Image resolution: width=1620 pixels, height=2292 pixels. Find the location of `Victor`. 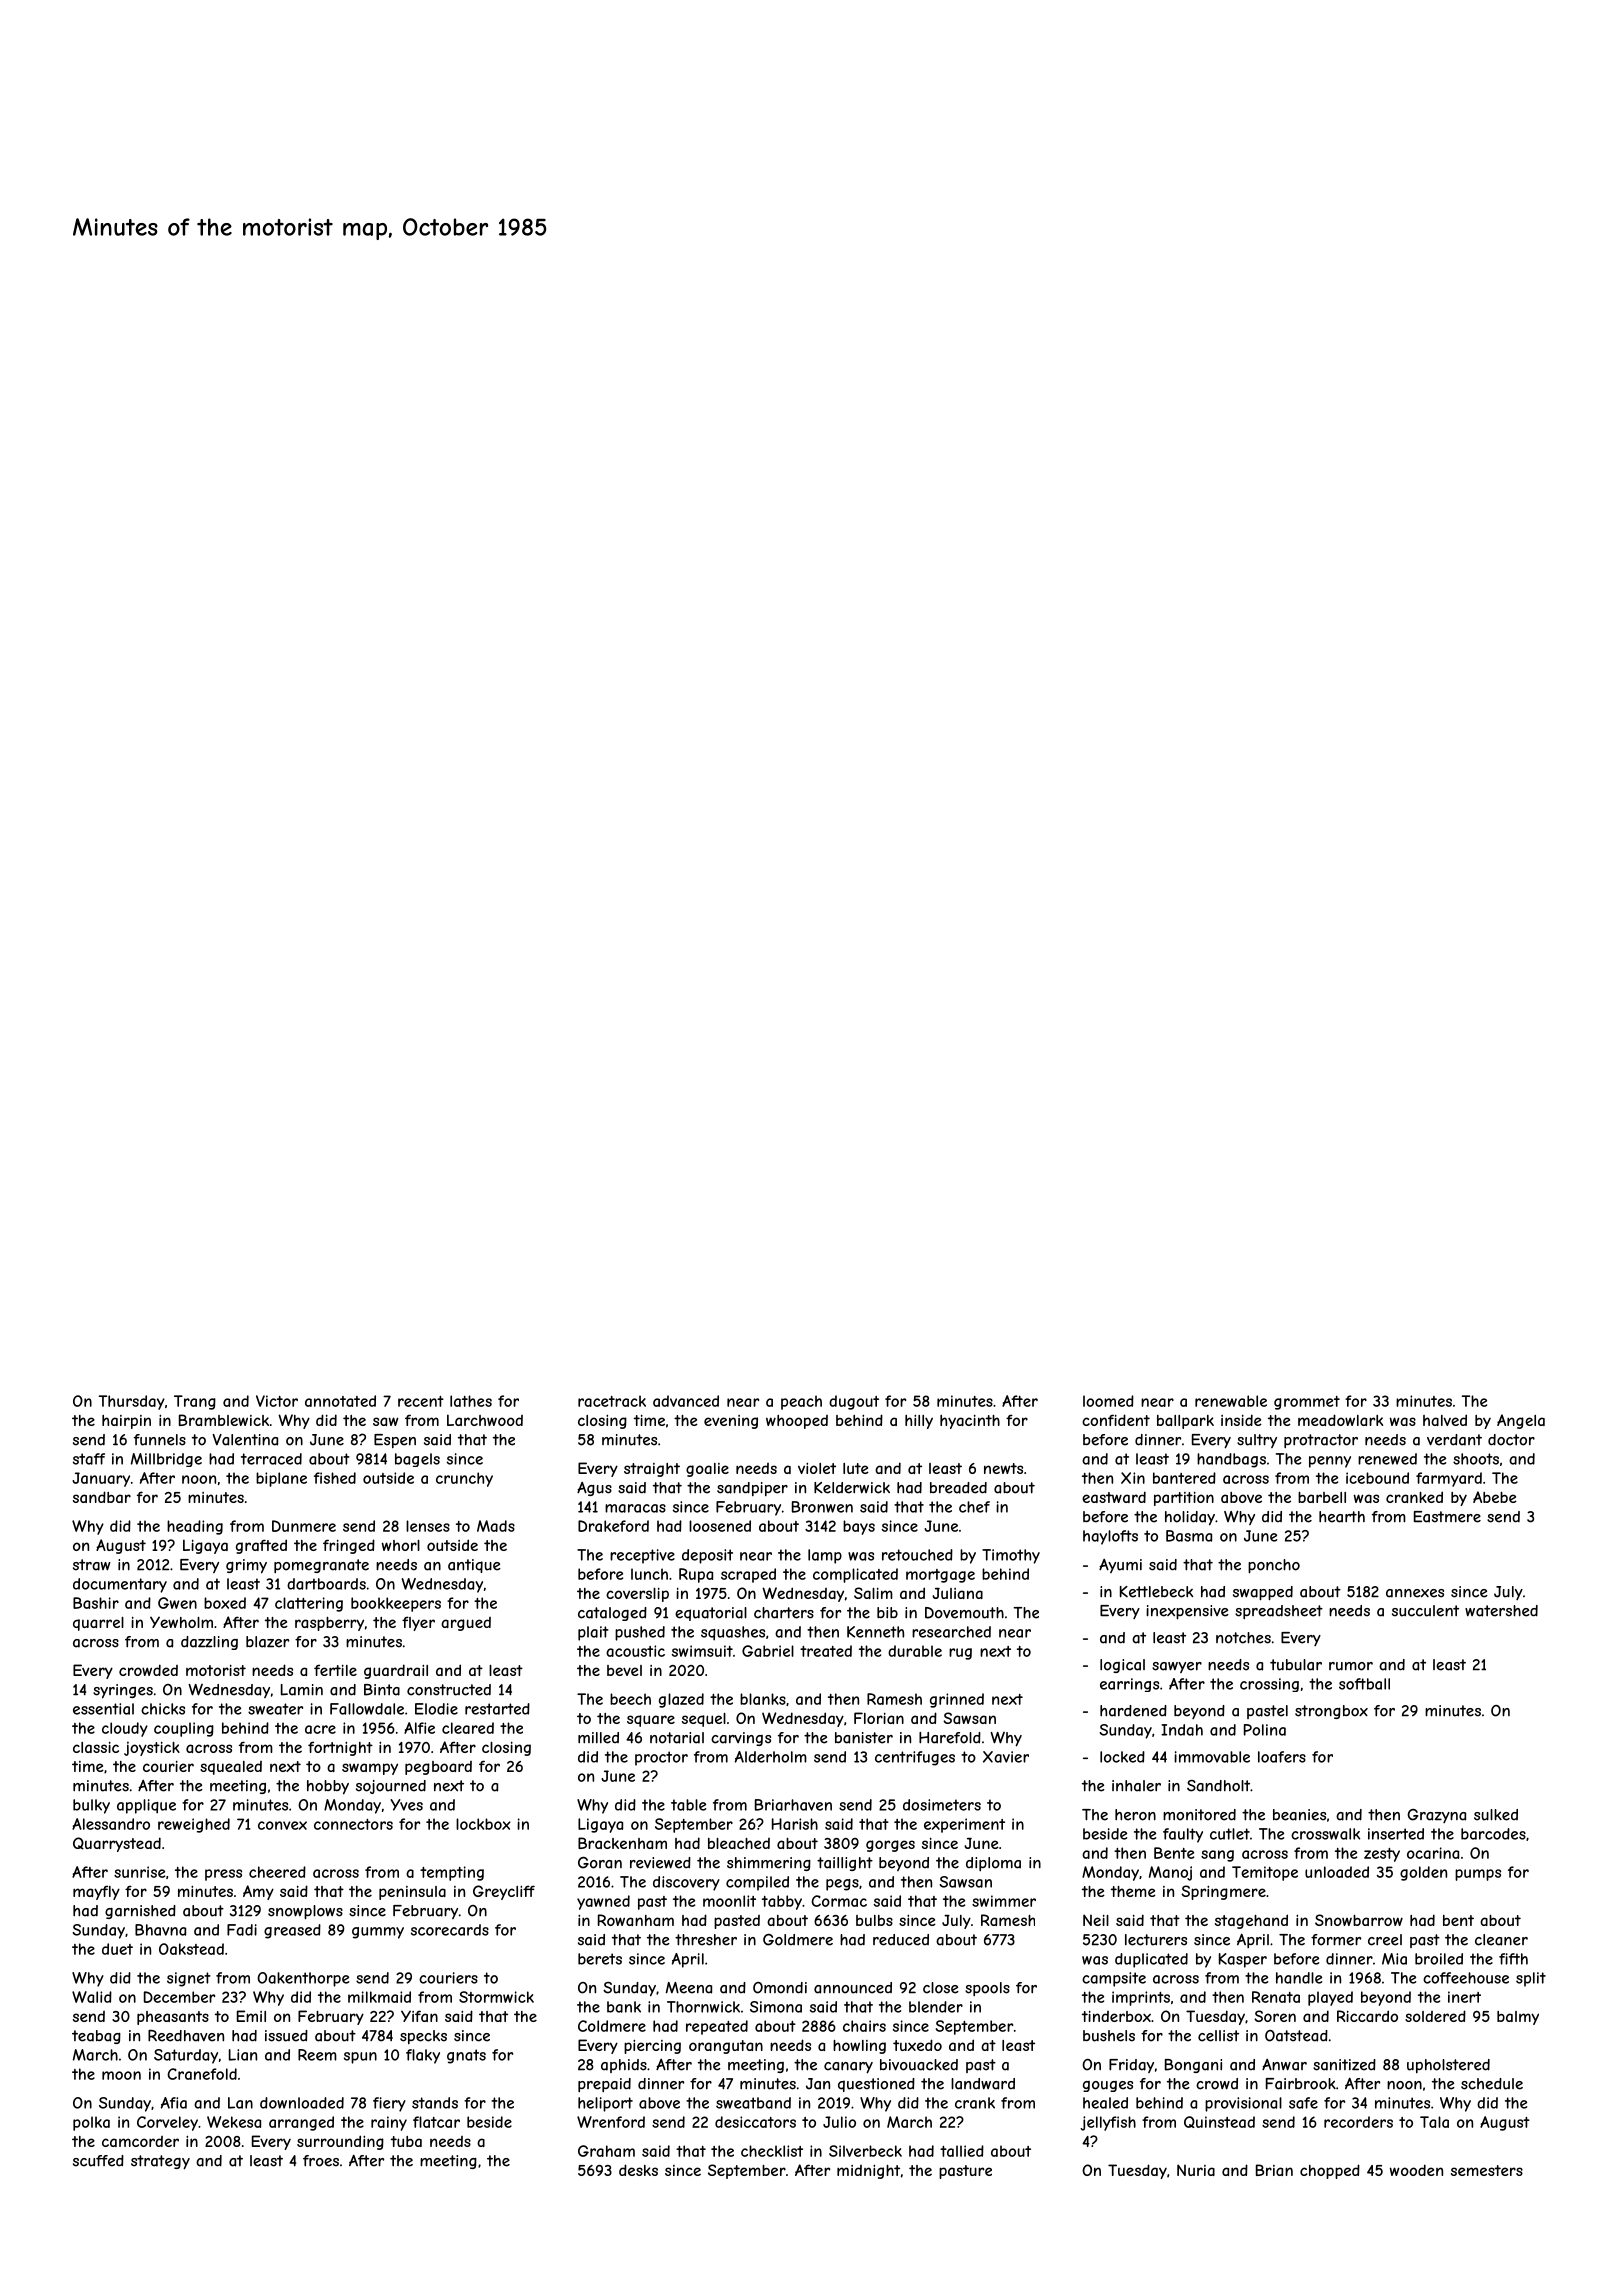

Victor is located at coordinates (277, 1401).
